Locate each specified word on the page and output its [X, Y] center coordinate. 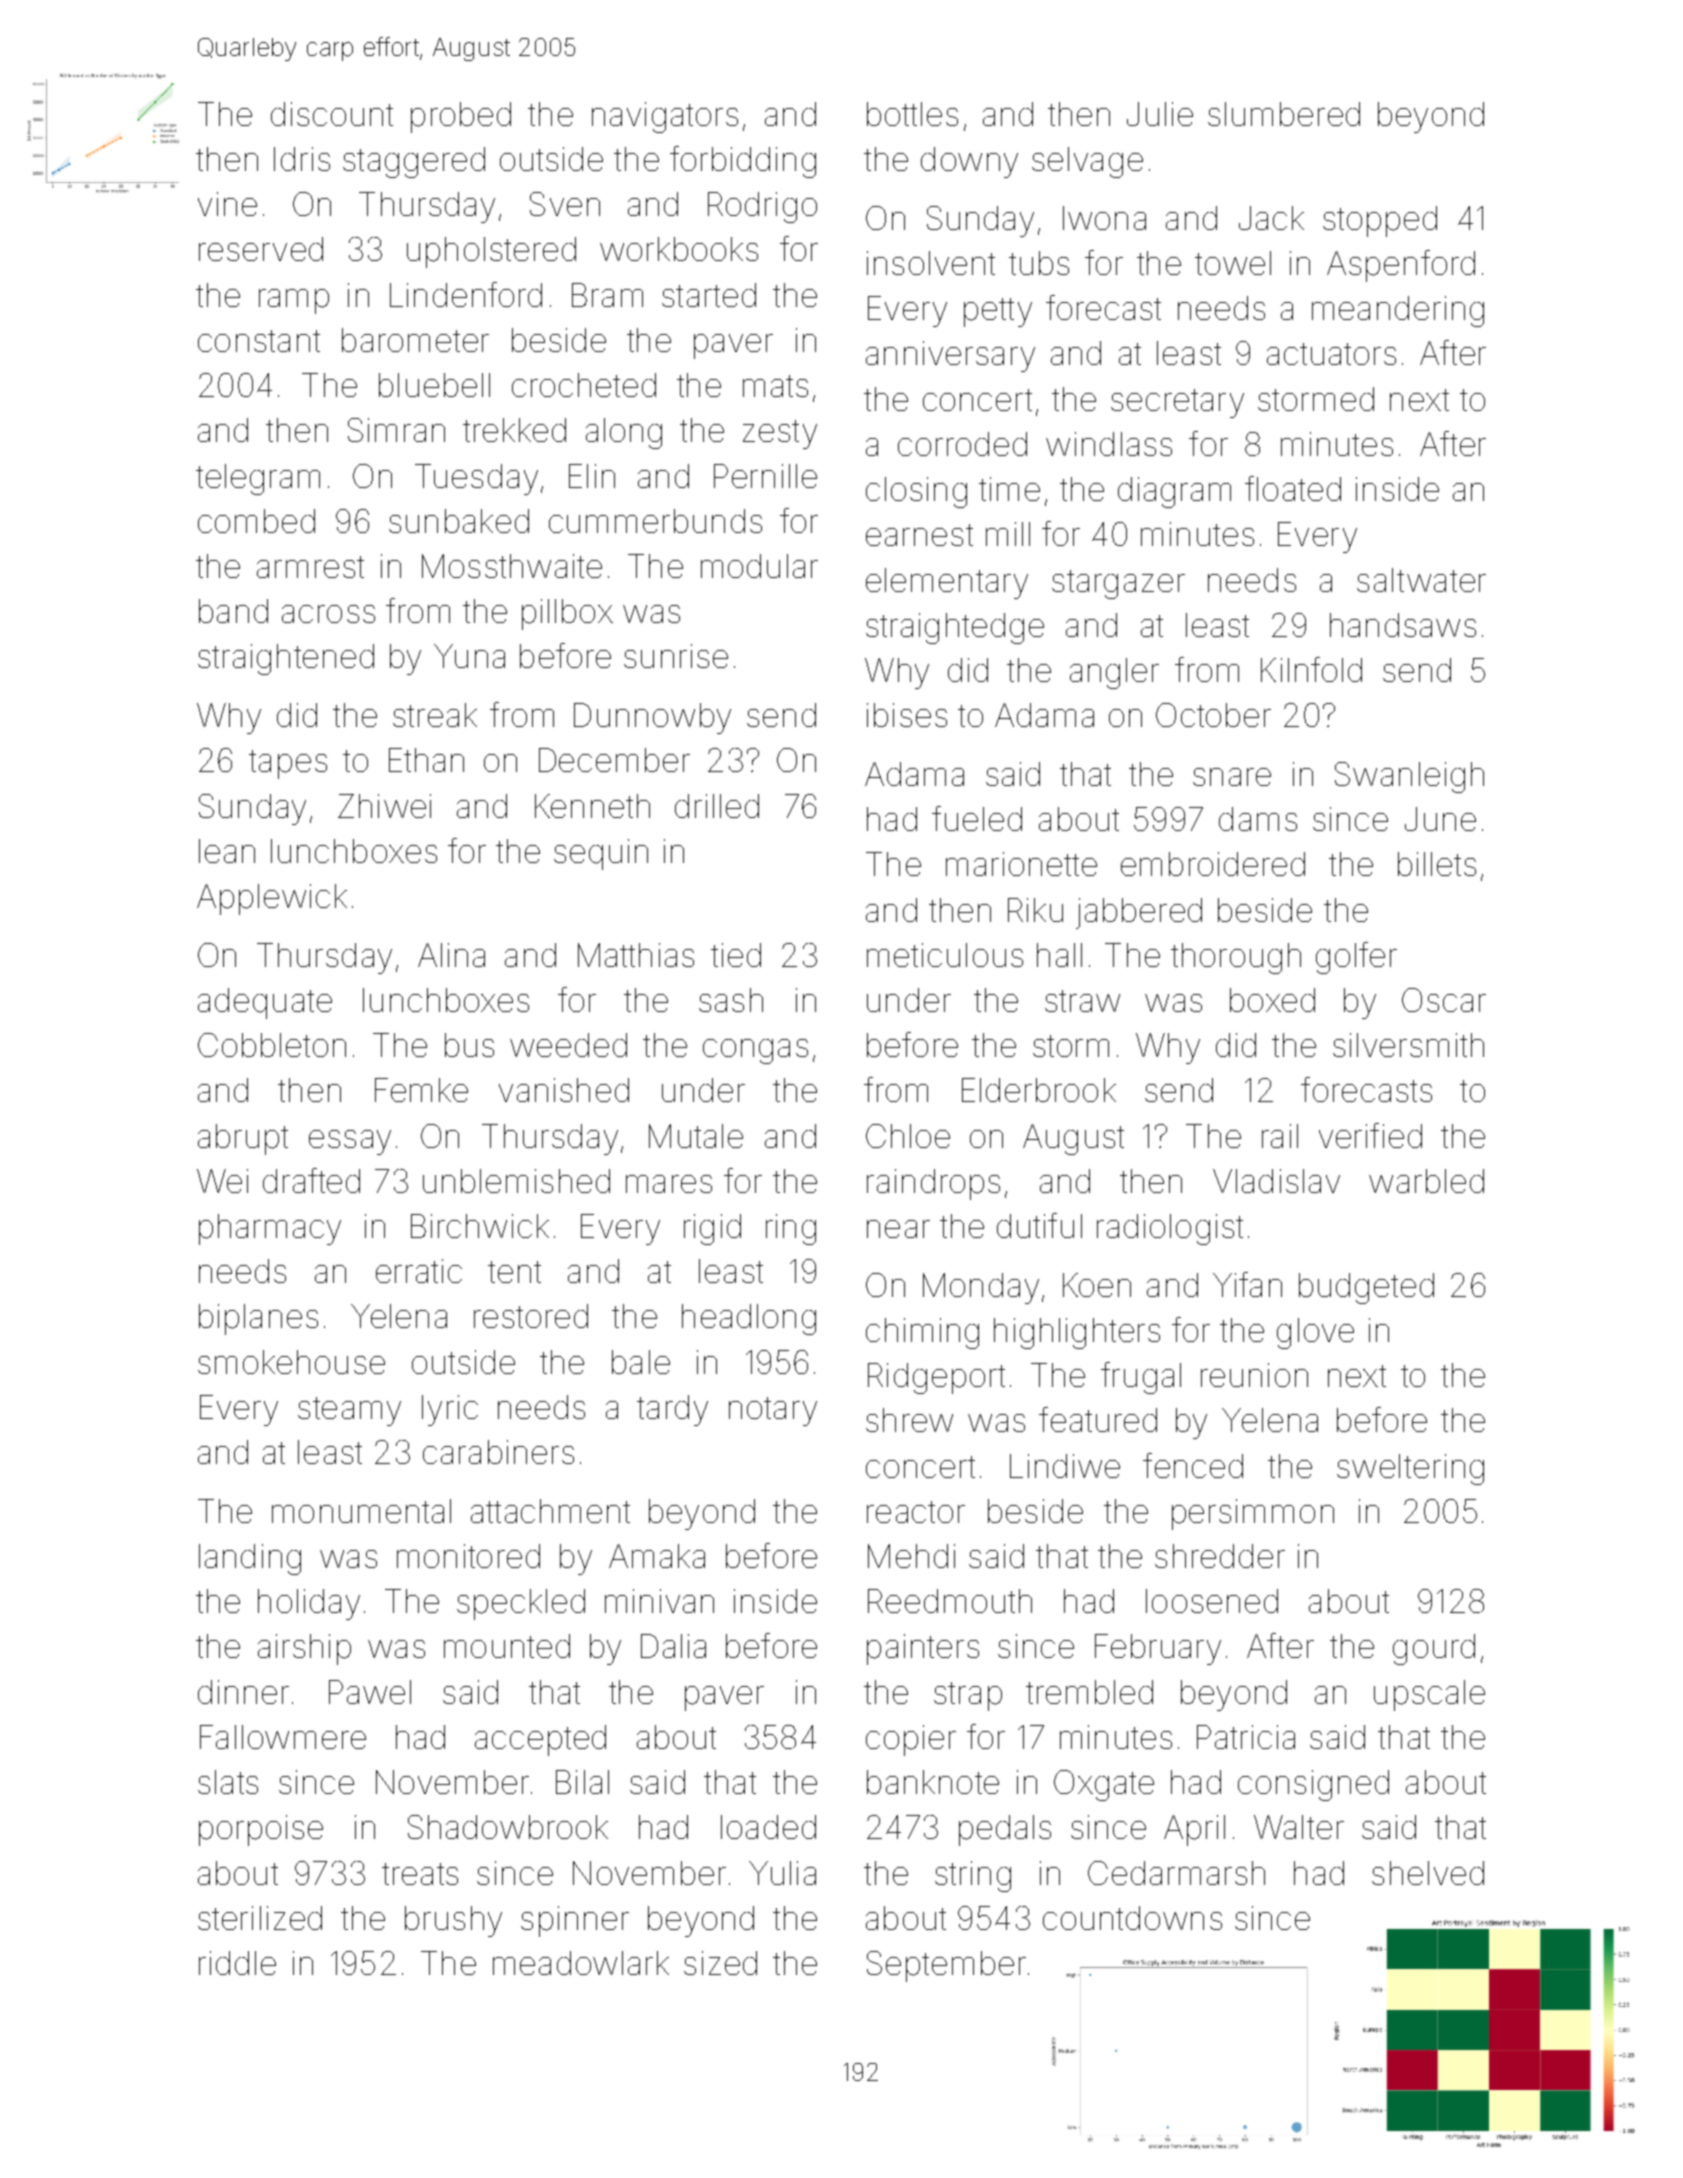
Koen [1097, 1285]
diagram [1174, 492]
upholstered [491, 252]
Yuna [469, 656]
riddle [237, 1963]
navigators [665, 117]
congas [755, 1051]
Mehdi [911, 1556]
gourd [1434, 1649]
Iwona [1104, 218]
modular [759, 566]
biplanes [258, 1319]
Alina [451, 955]
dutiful [1039, 1225]
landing [250, 1559]
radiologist [1170, 1229]
